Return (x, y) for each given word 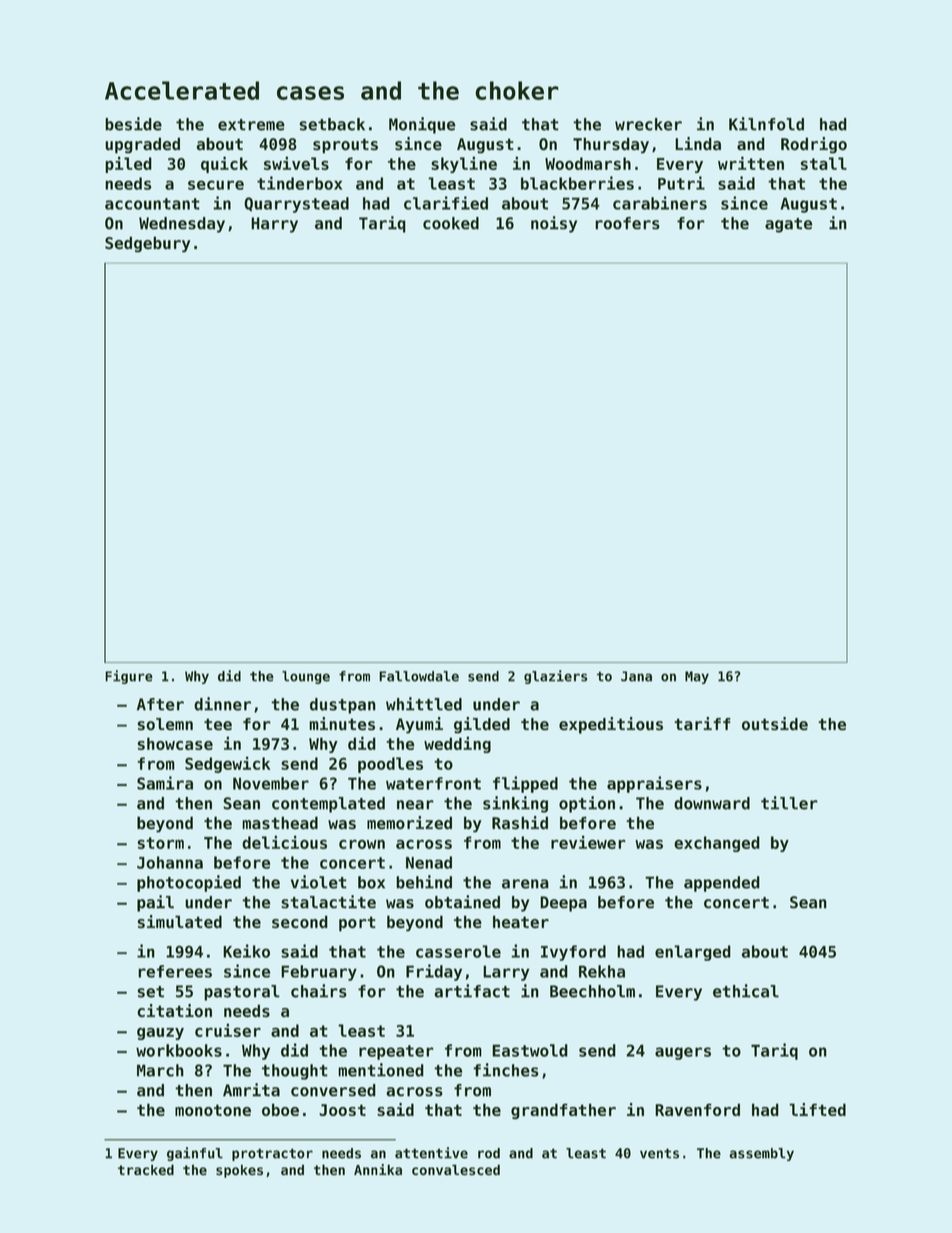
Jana (636, 676)
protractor (272, 1154)
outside (775, 724)
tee (218, 724)
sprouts (345, 146)
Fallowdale (419, 676)
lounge (306, 677)
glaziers (555, 677)
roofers (627, 223)
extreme (251, 125)
